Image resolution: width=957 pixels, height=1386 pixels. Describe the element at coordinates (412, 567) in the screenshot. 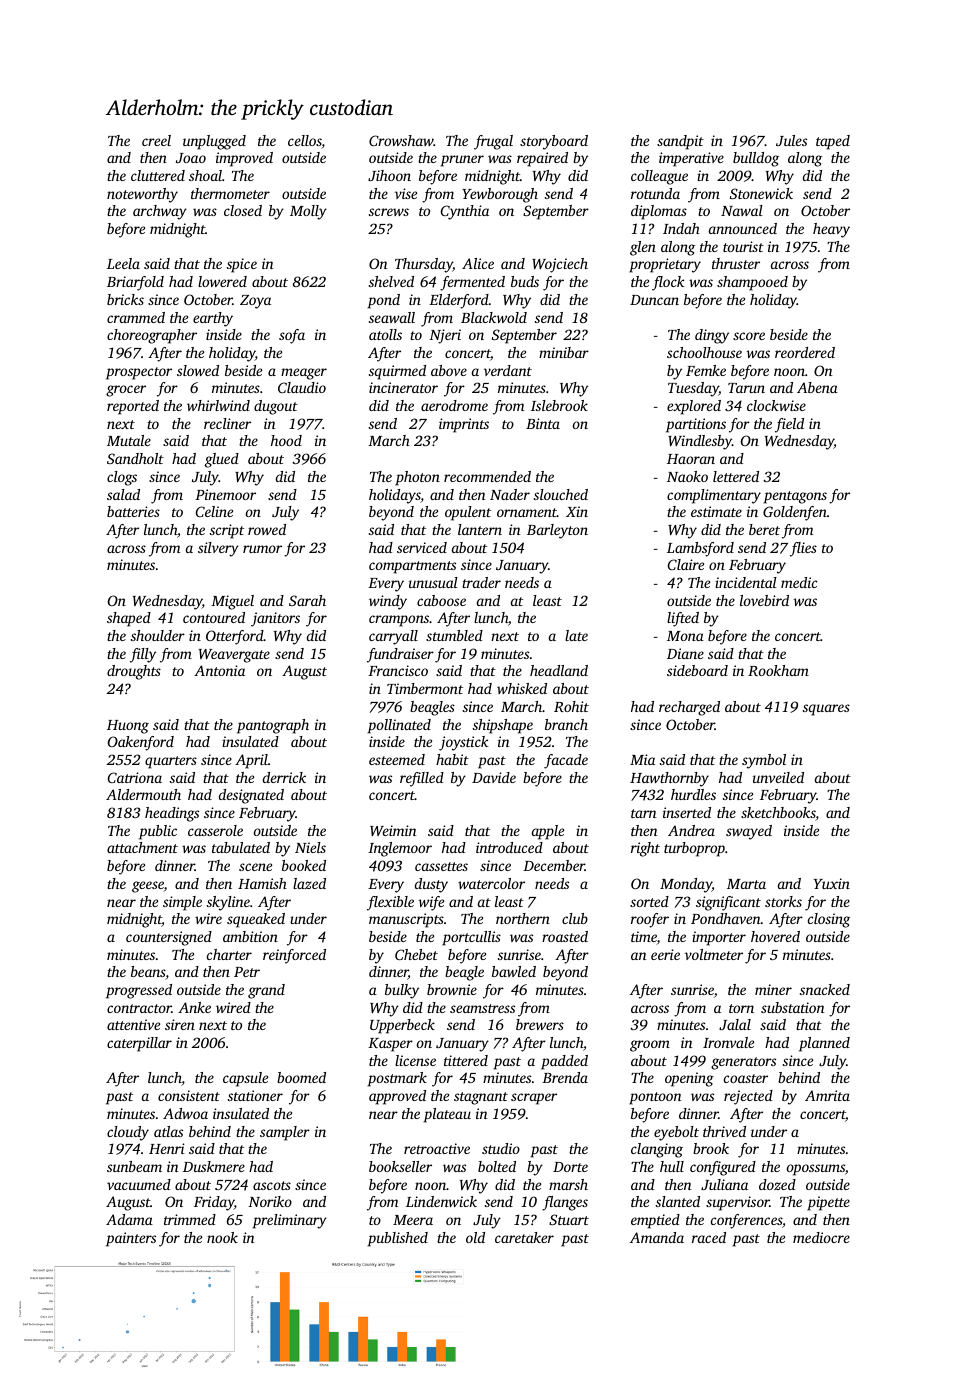

I see `compartments` at that location.
